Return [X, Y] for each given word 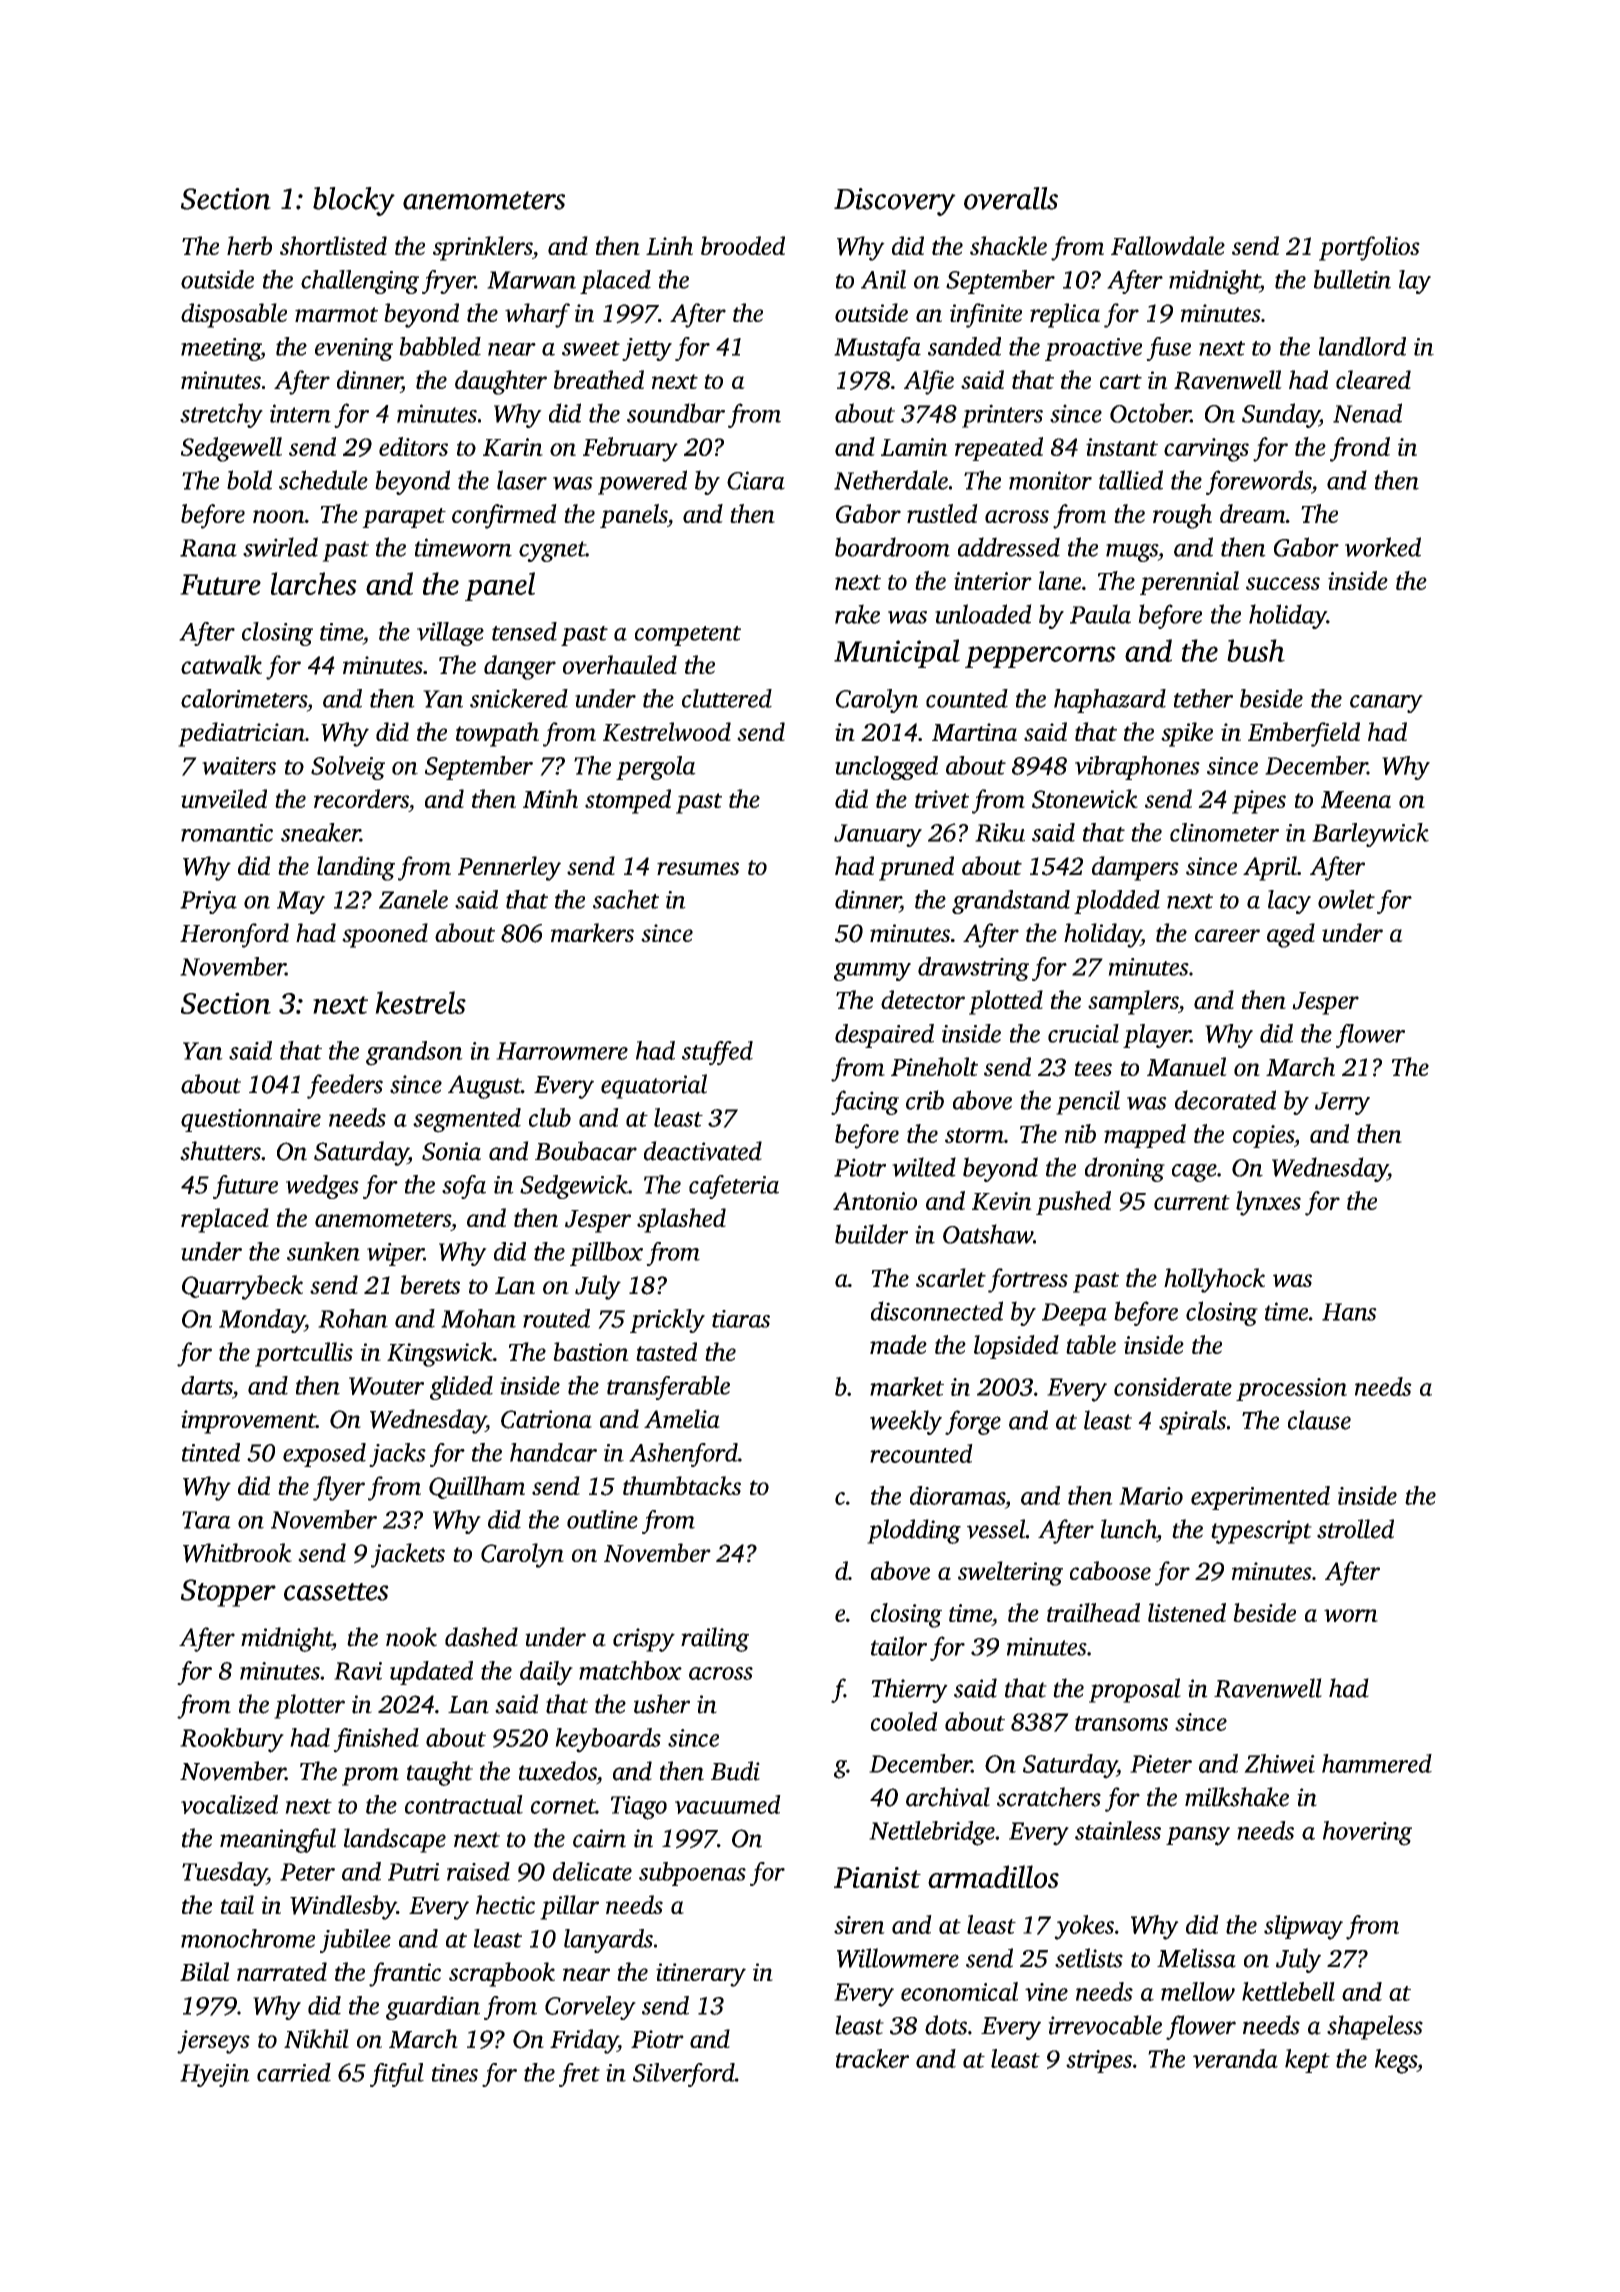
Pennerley [509, 868]
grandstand [1011, 902]
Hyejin [215, 2075]
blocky [354, 201]
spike [1187, 734]
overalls [1011, 198]
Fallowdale [1168, 245]
